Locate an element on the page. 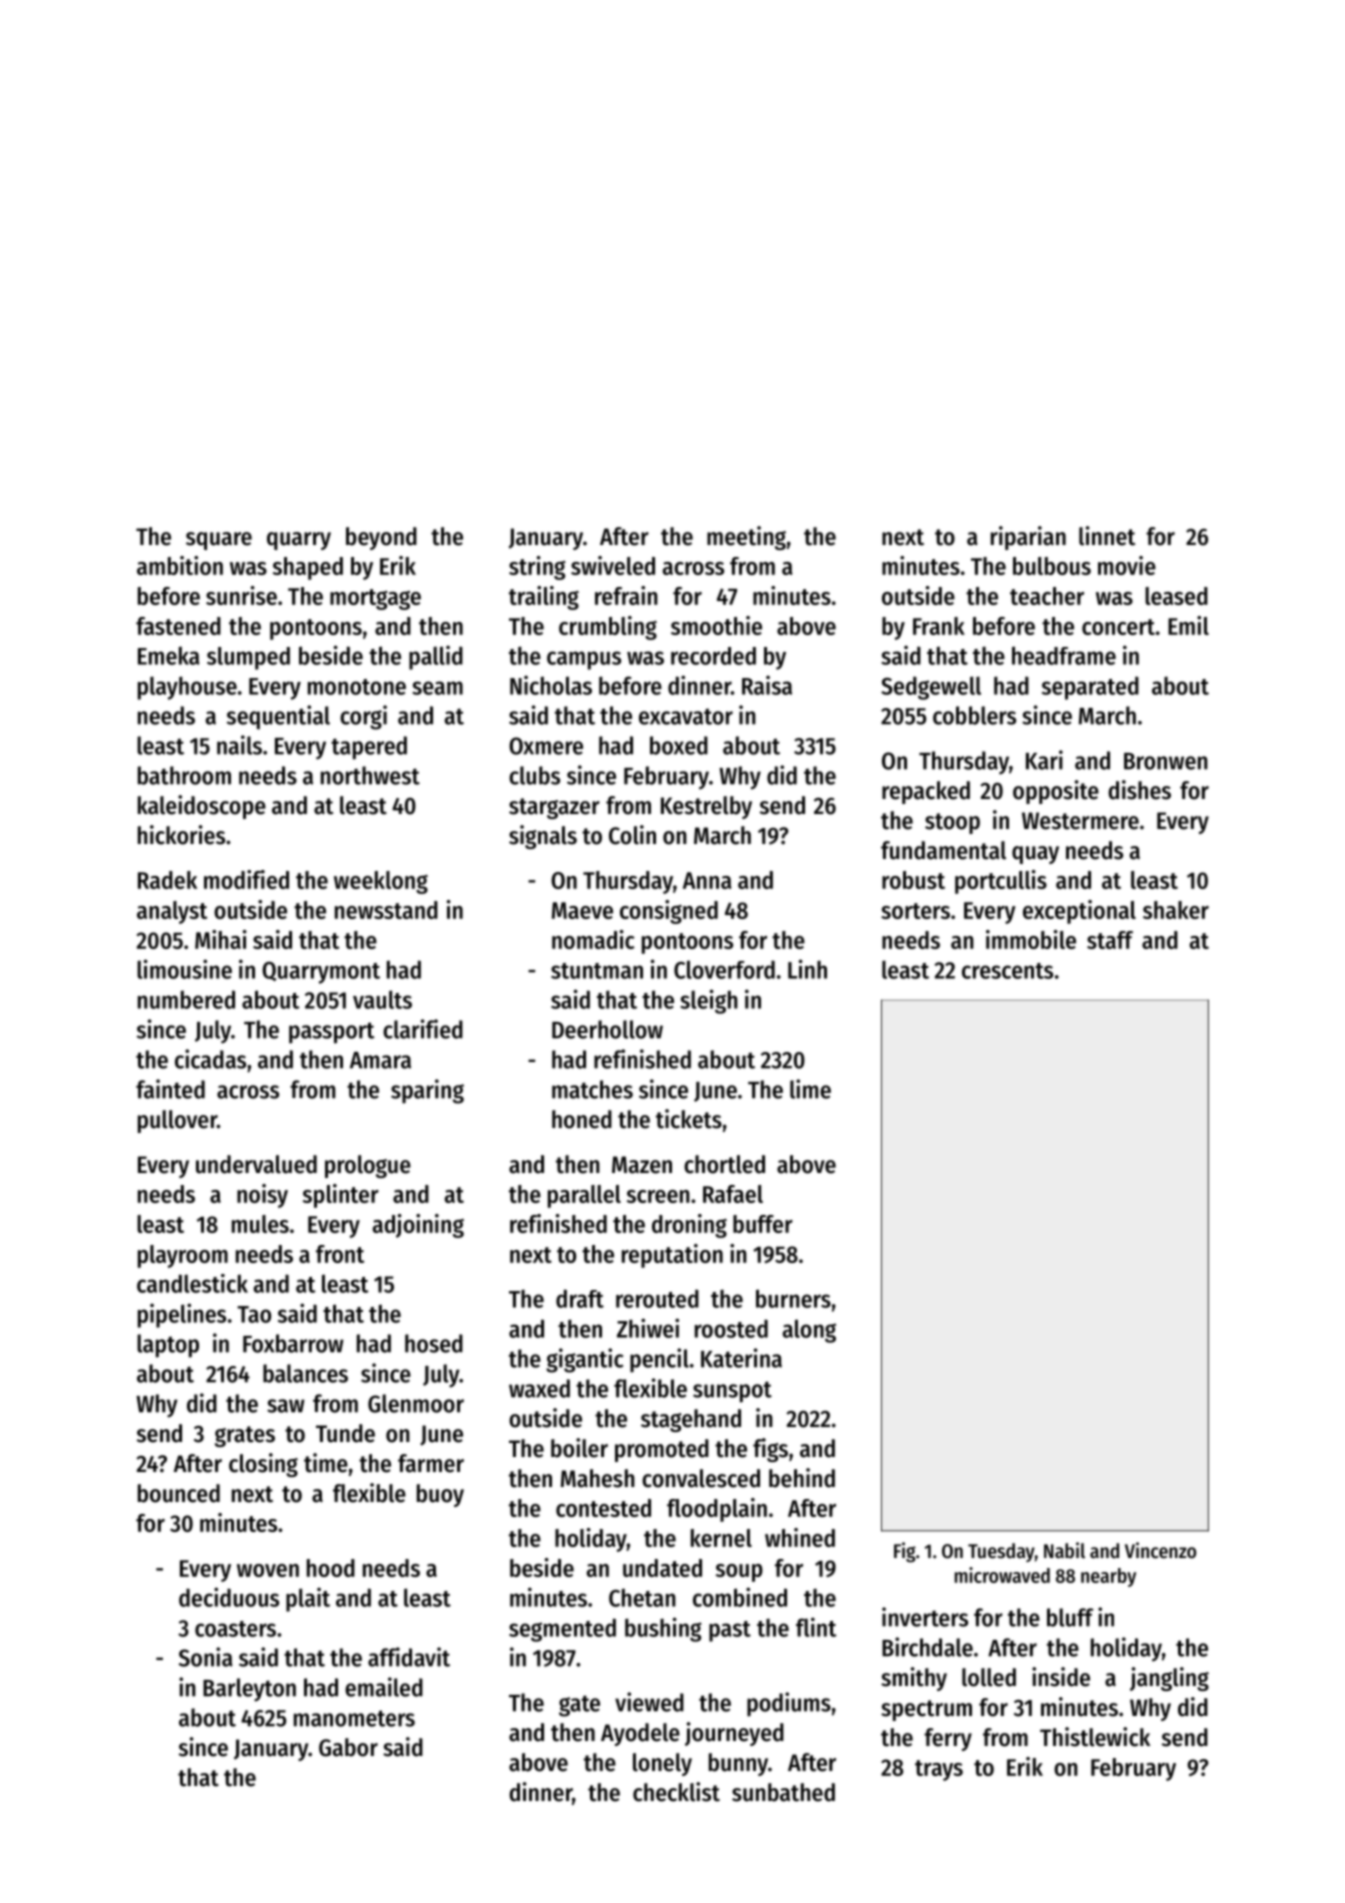  Sonia is located at coordinates (205, 1657).
